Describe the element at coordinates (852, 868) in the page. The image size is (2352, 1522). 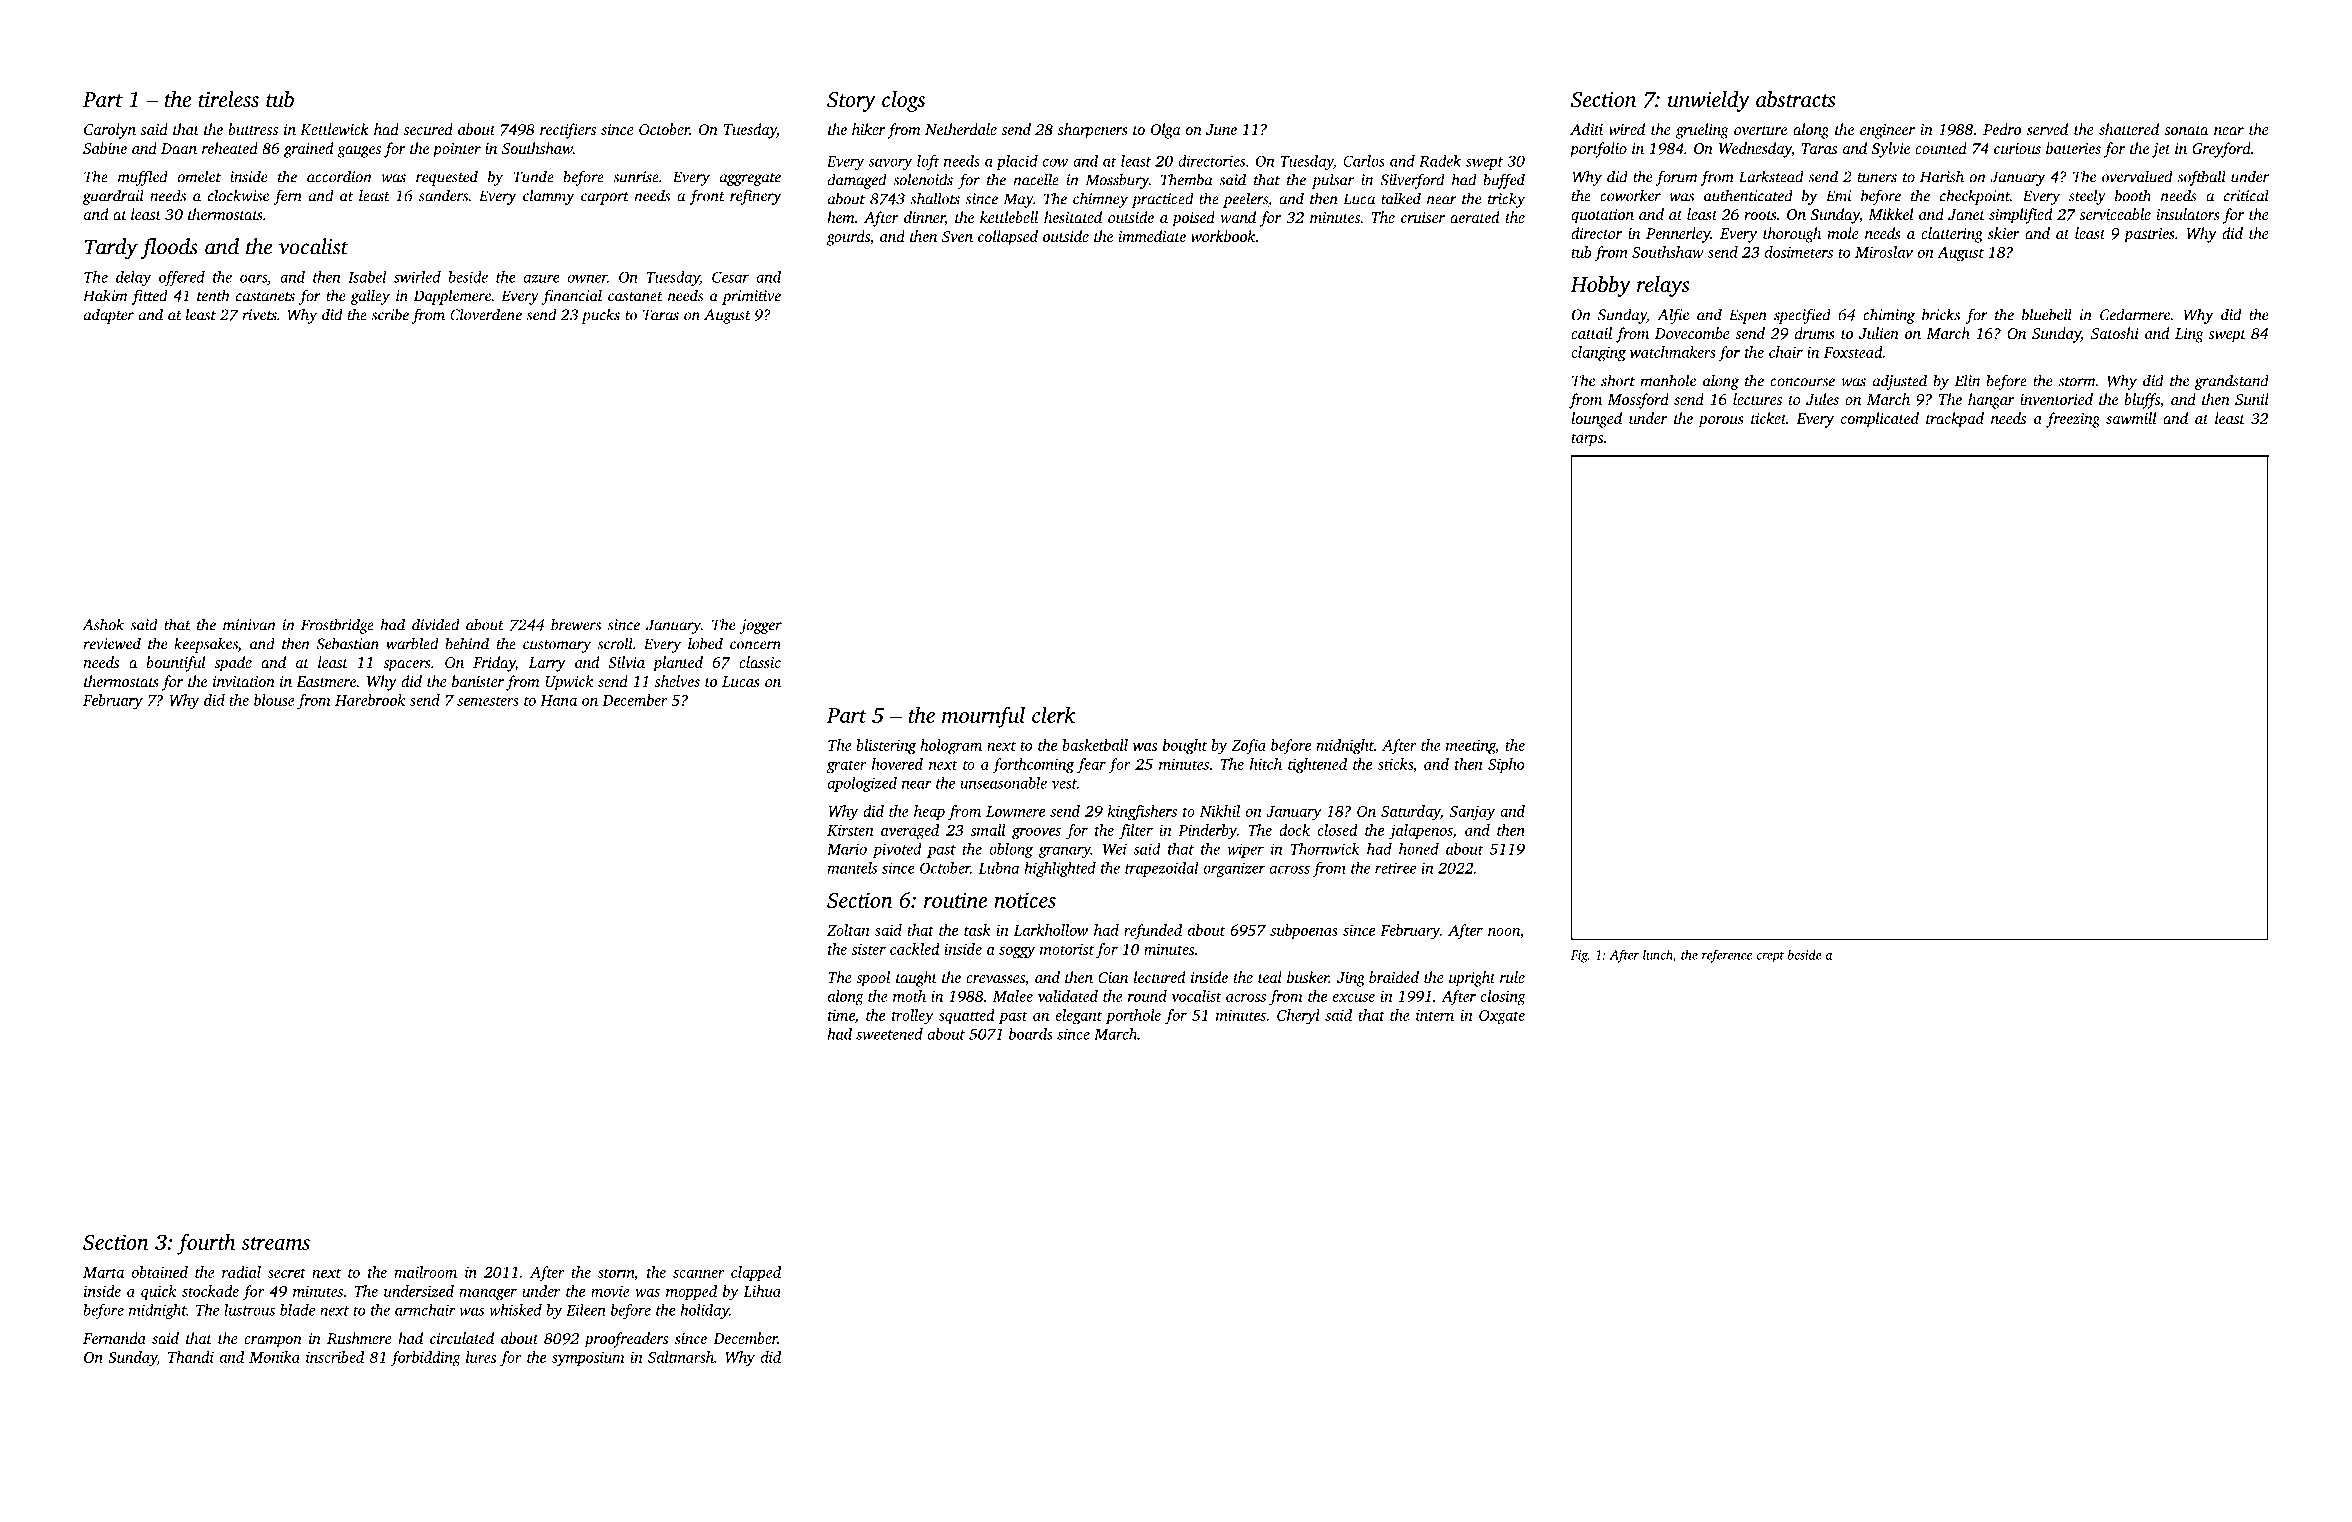
I see `mantels` at that location.
